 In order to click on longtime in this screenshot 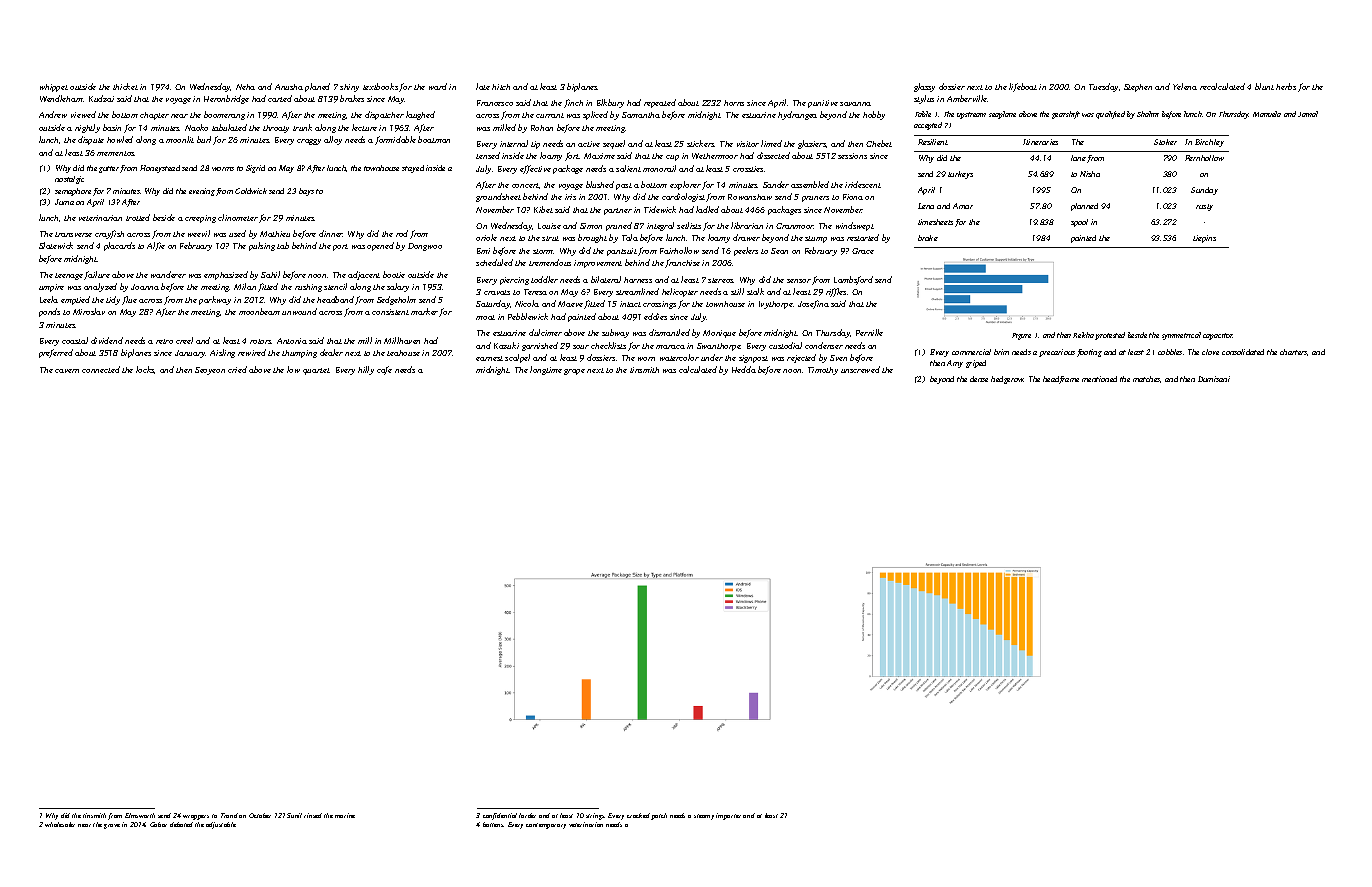, I will do `click(546, 370)`.
